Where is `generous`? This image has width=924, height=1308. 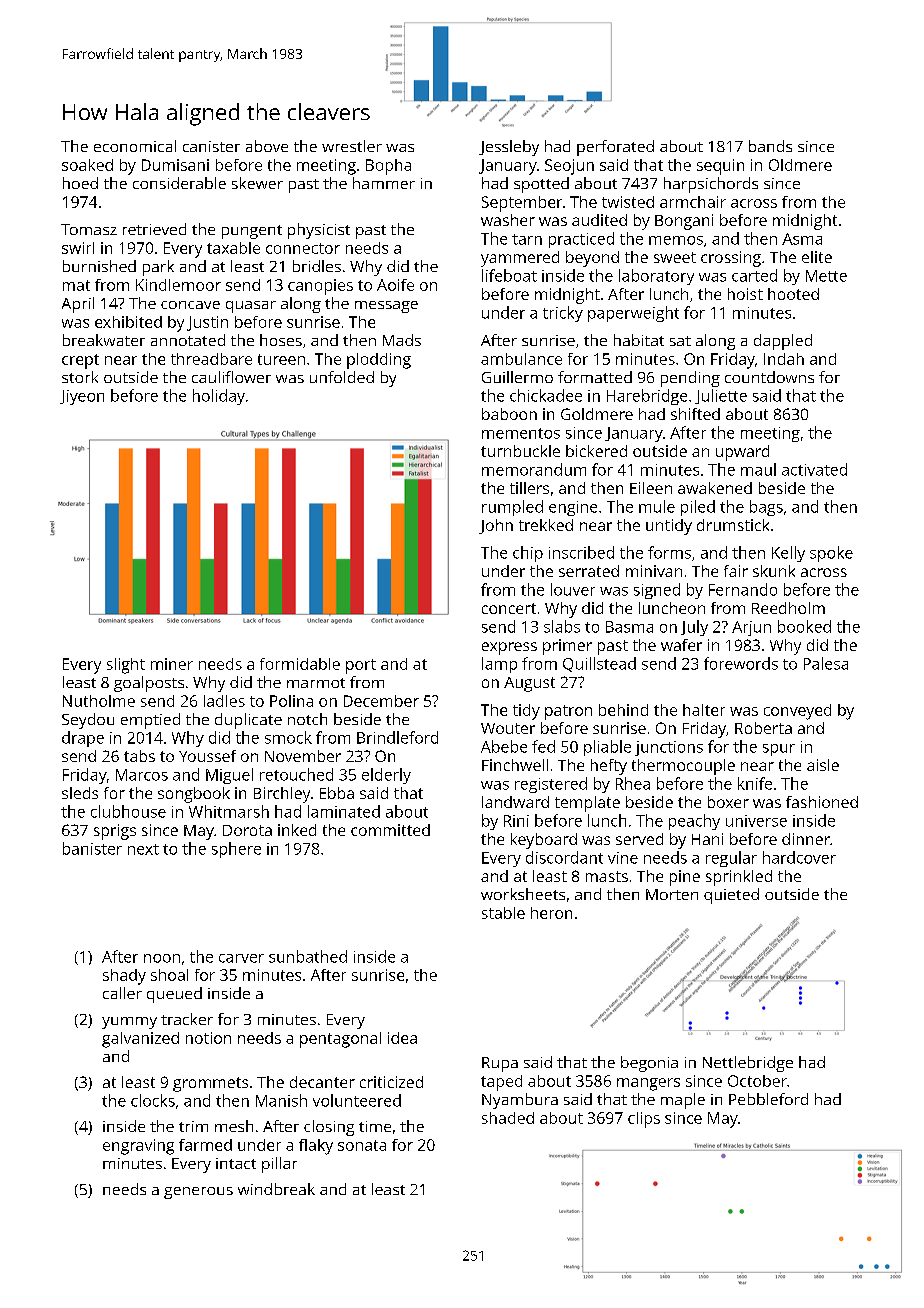
generous is located at coordinates (198, 1193).
